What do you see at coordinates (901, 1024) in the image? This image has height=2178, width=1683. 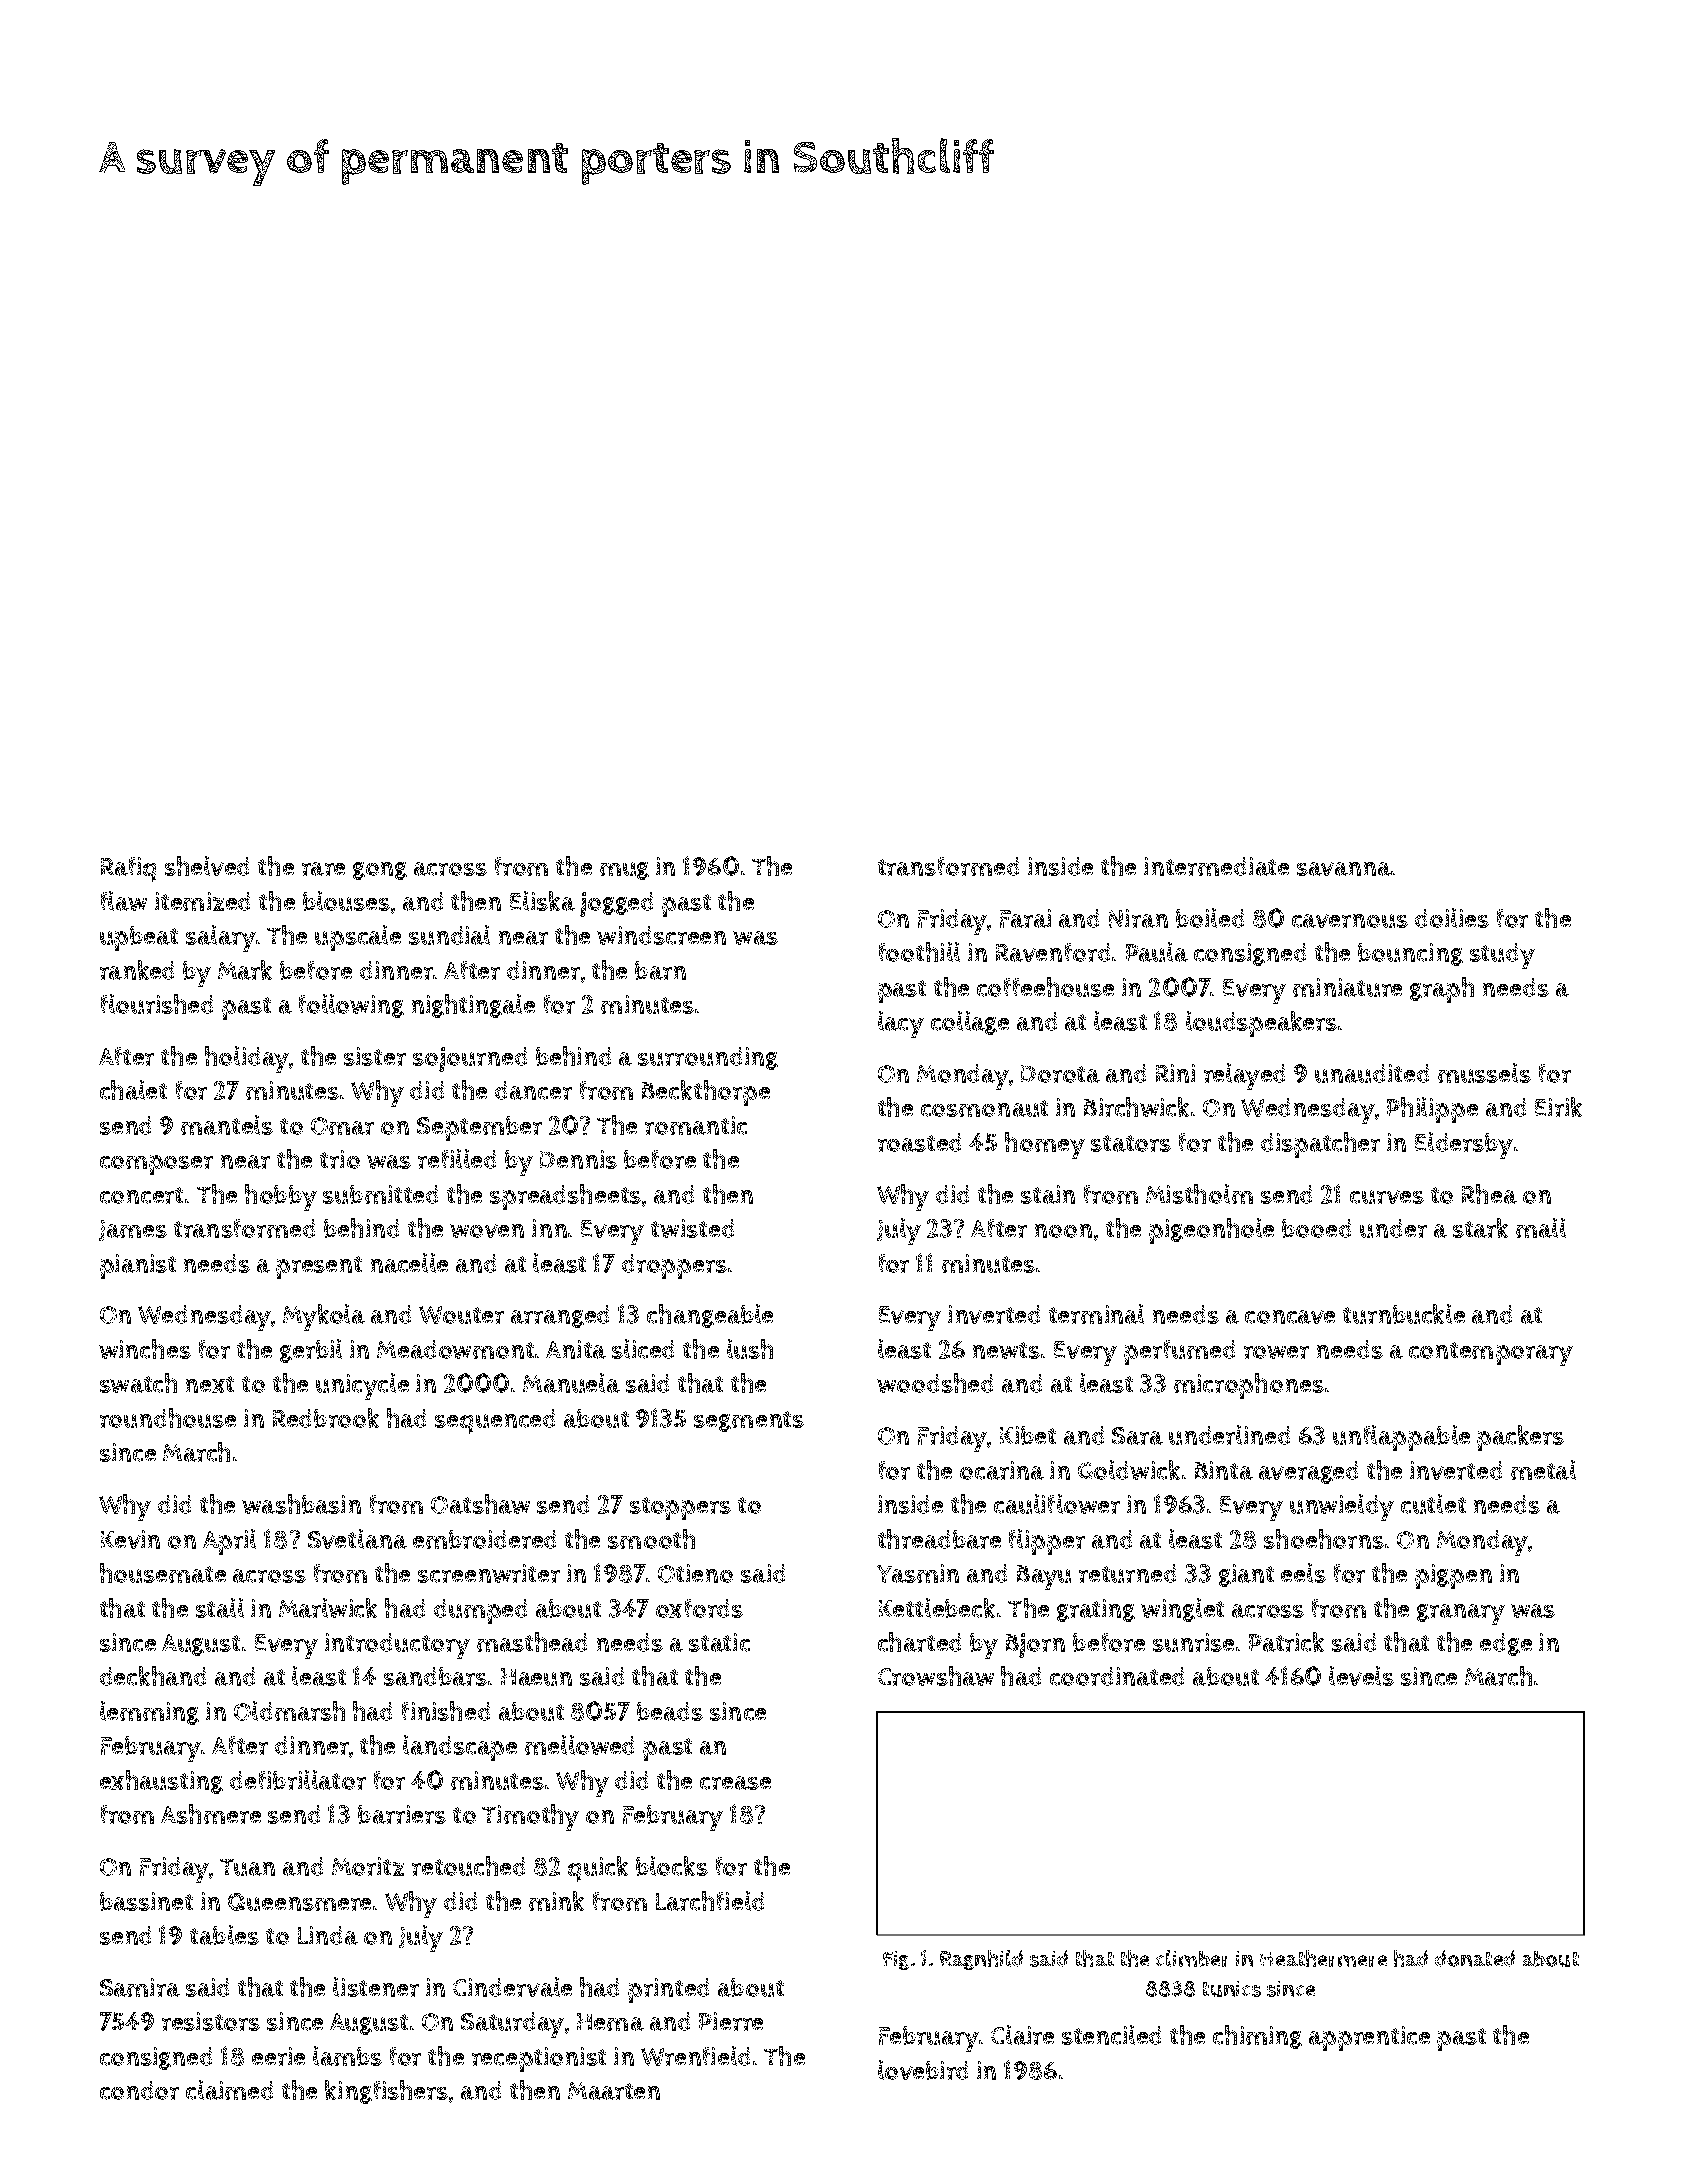 I see `lacy` at bounding box center [901, 1024].
